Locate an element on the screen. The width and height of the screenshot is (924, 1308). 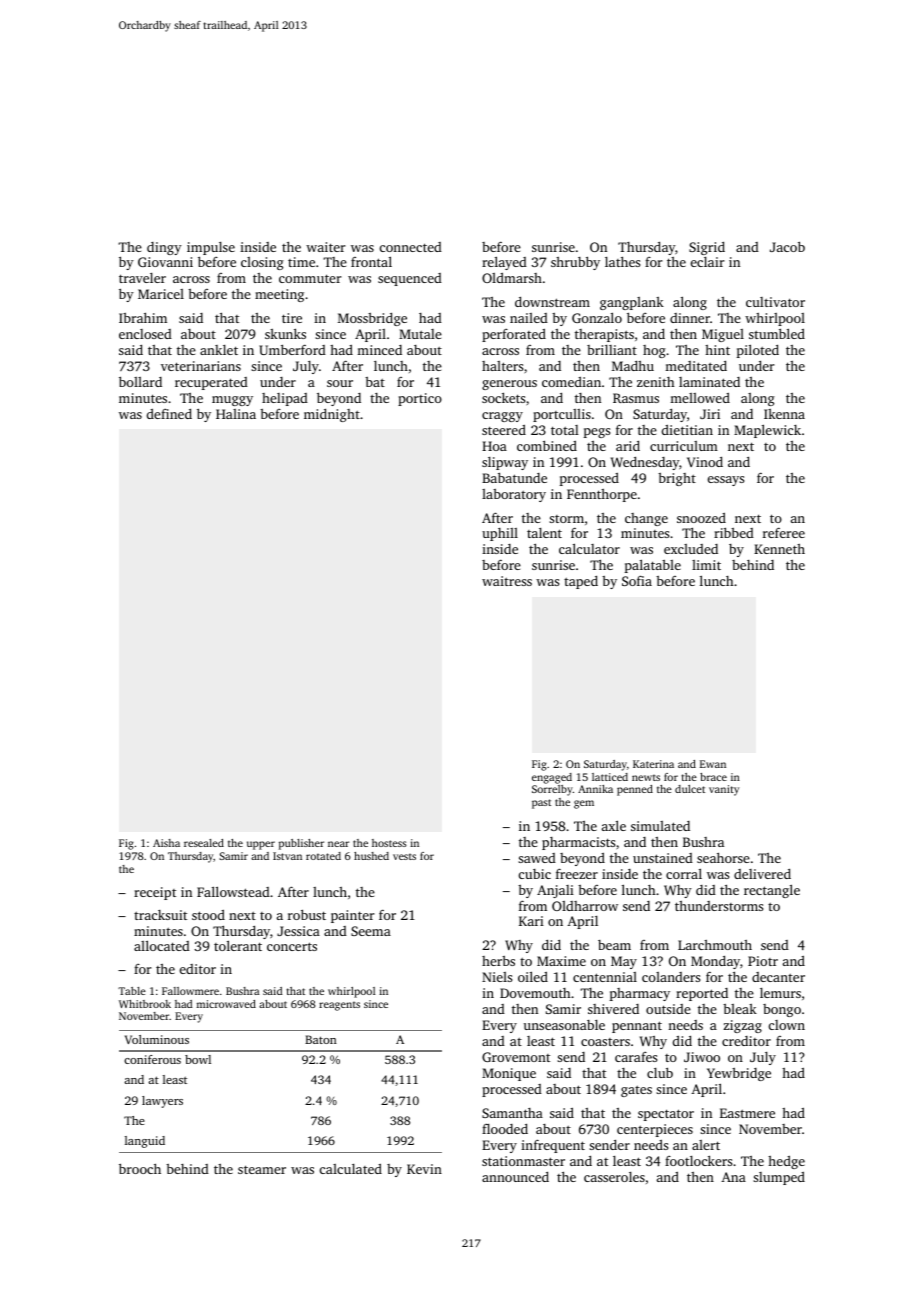
Sofia is located at coordinates (637, 580).
